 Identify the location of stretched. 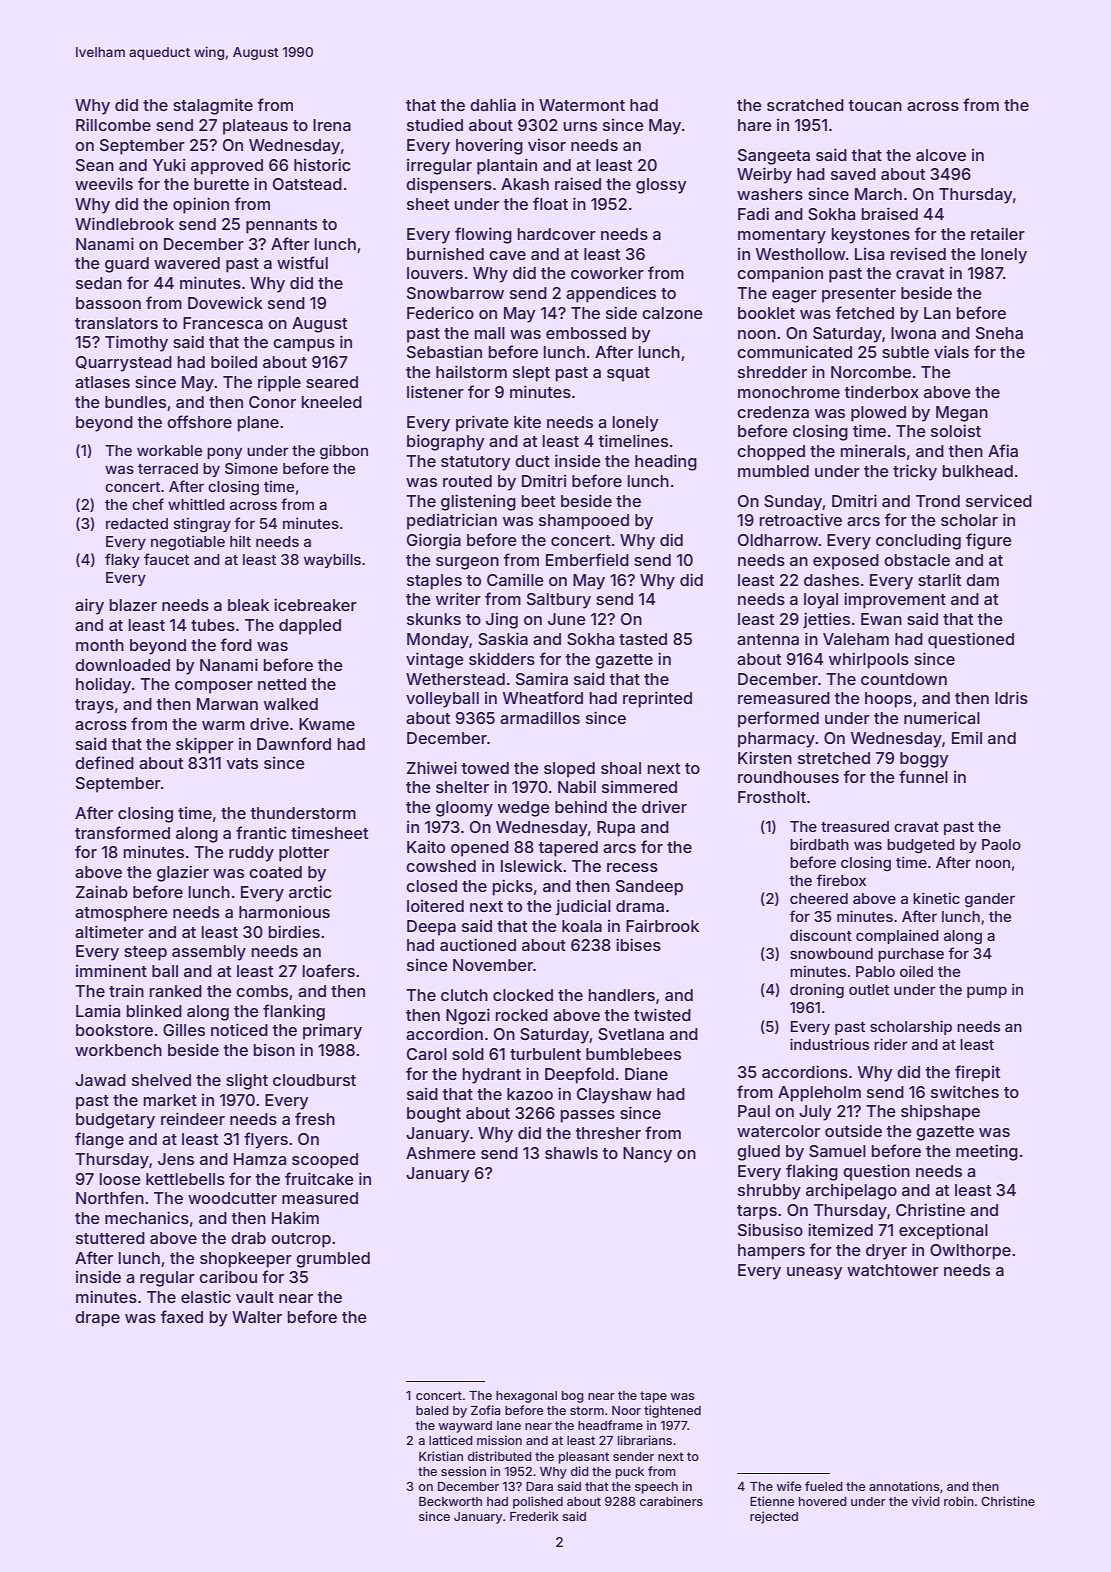
(834, 758).
